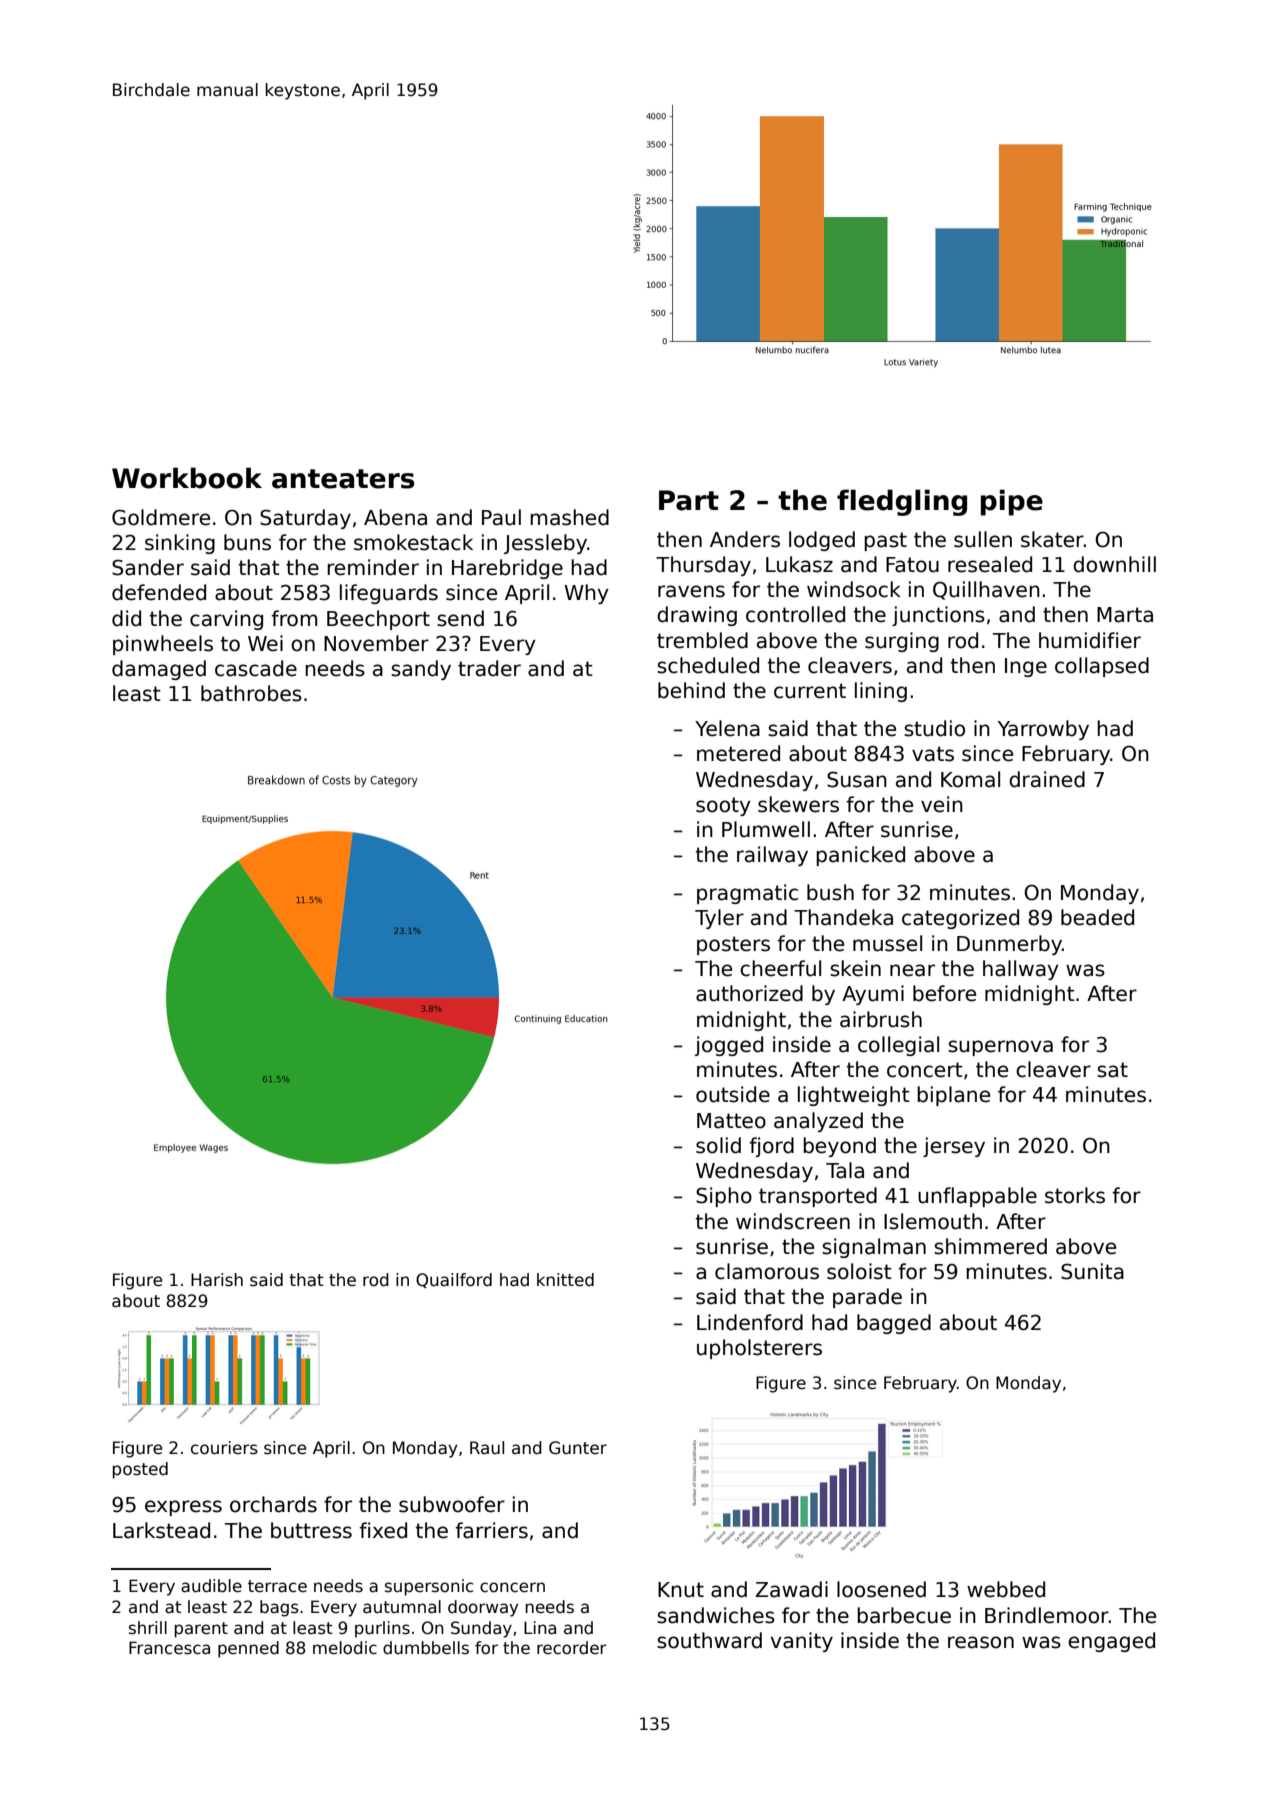 The height and width of the document is (1805, 1277). I want to click on melodic, so click(345, 1648).
